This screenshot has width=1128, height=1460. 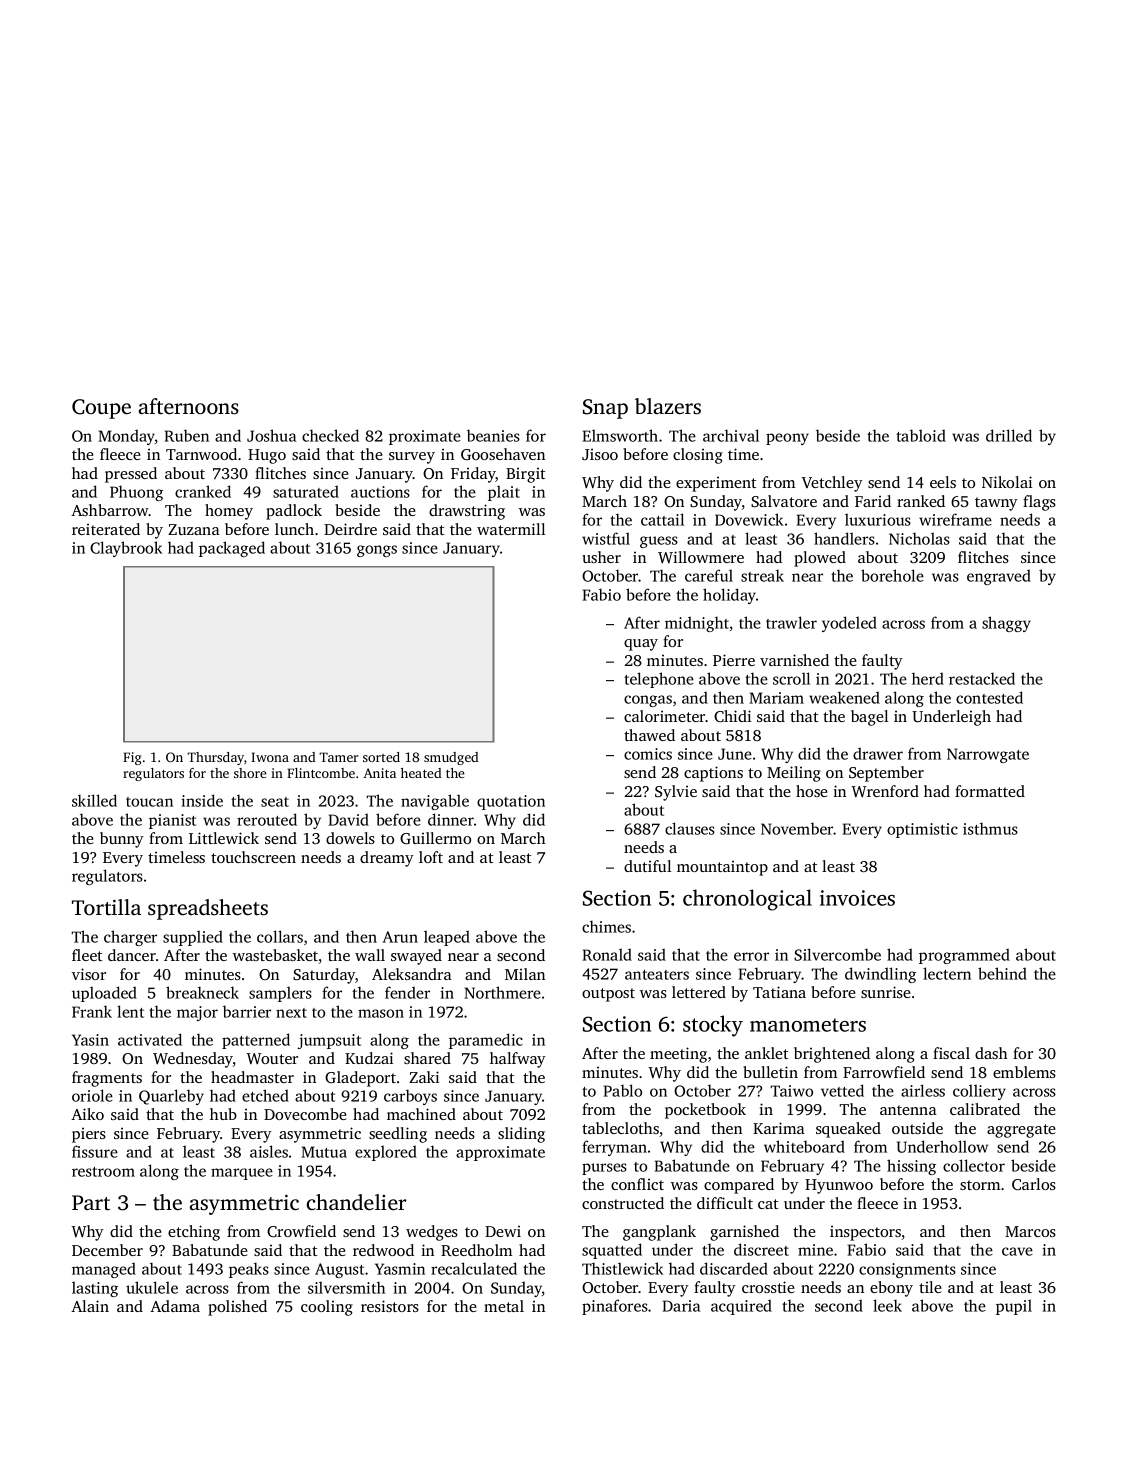 What do you see at coordinates (152, 1287) in the screenshot?
I see `ukulele` at bounding box center [152, 1287].
